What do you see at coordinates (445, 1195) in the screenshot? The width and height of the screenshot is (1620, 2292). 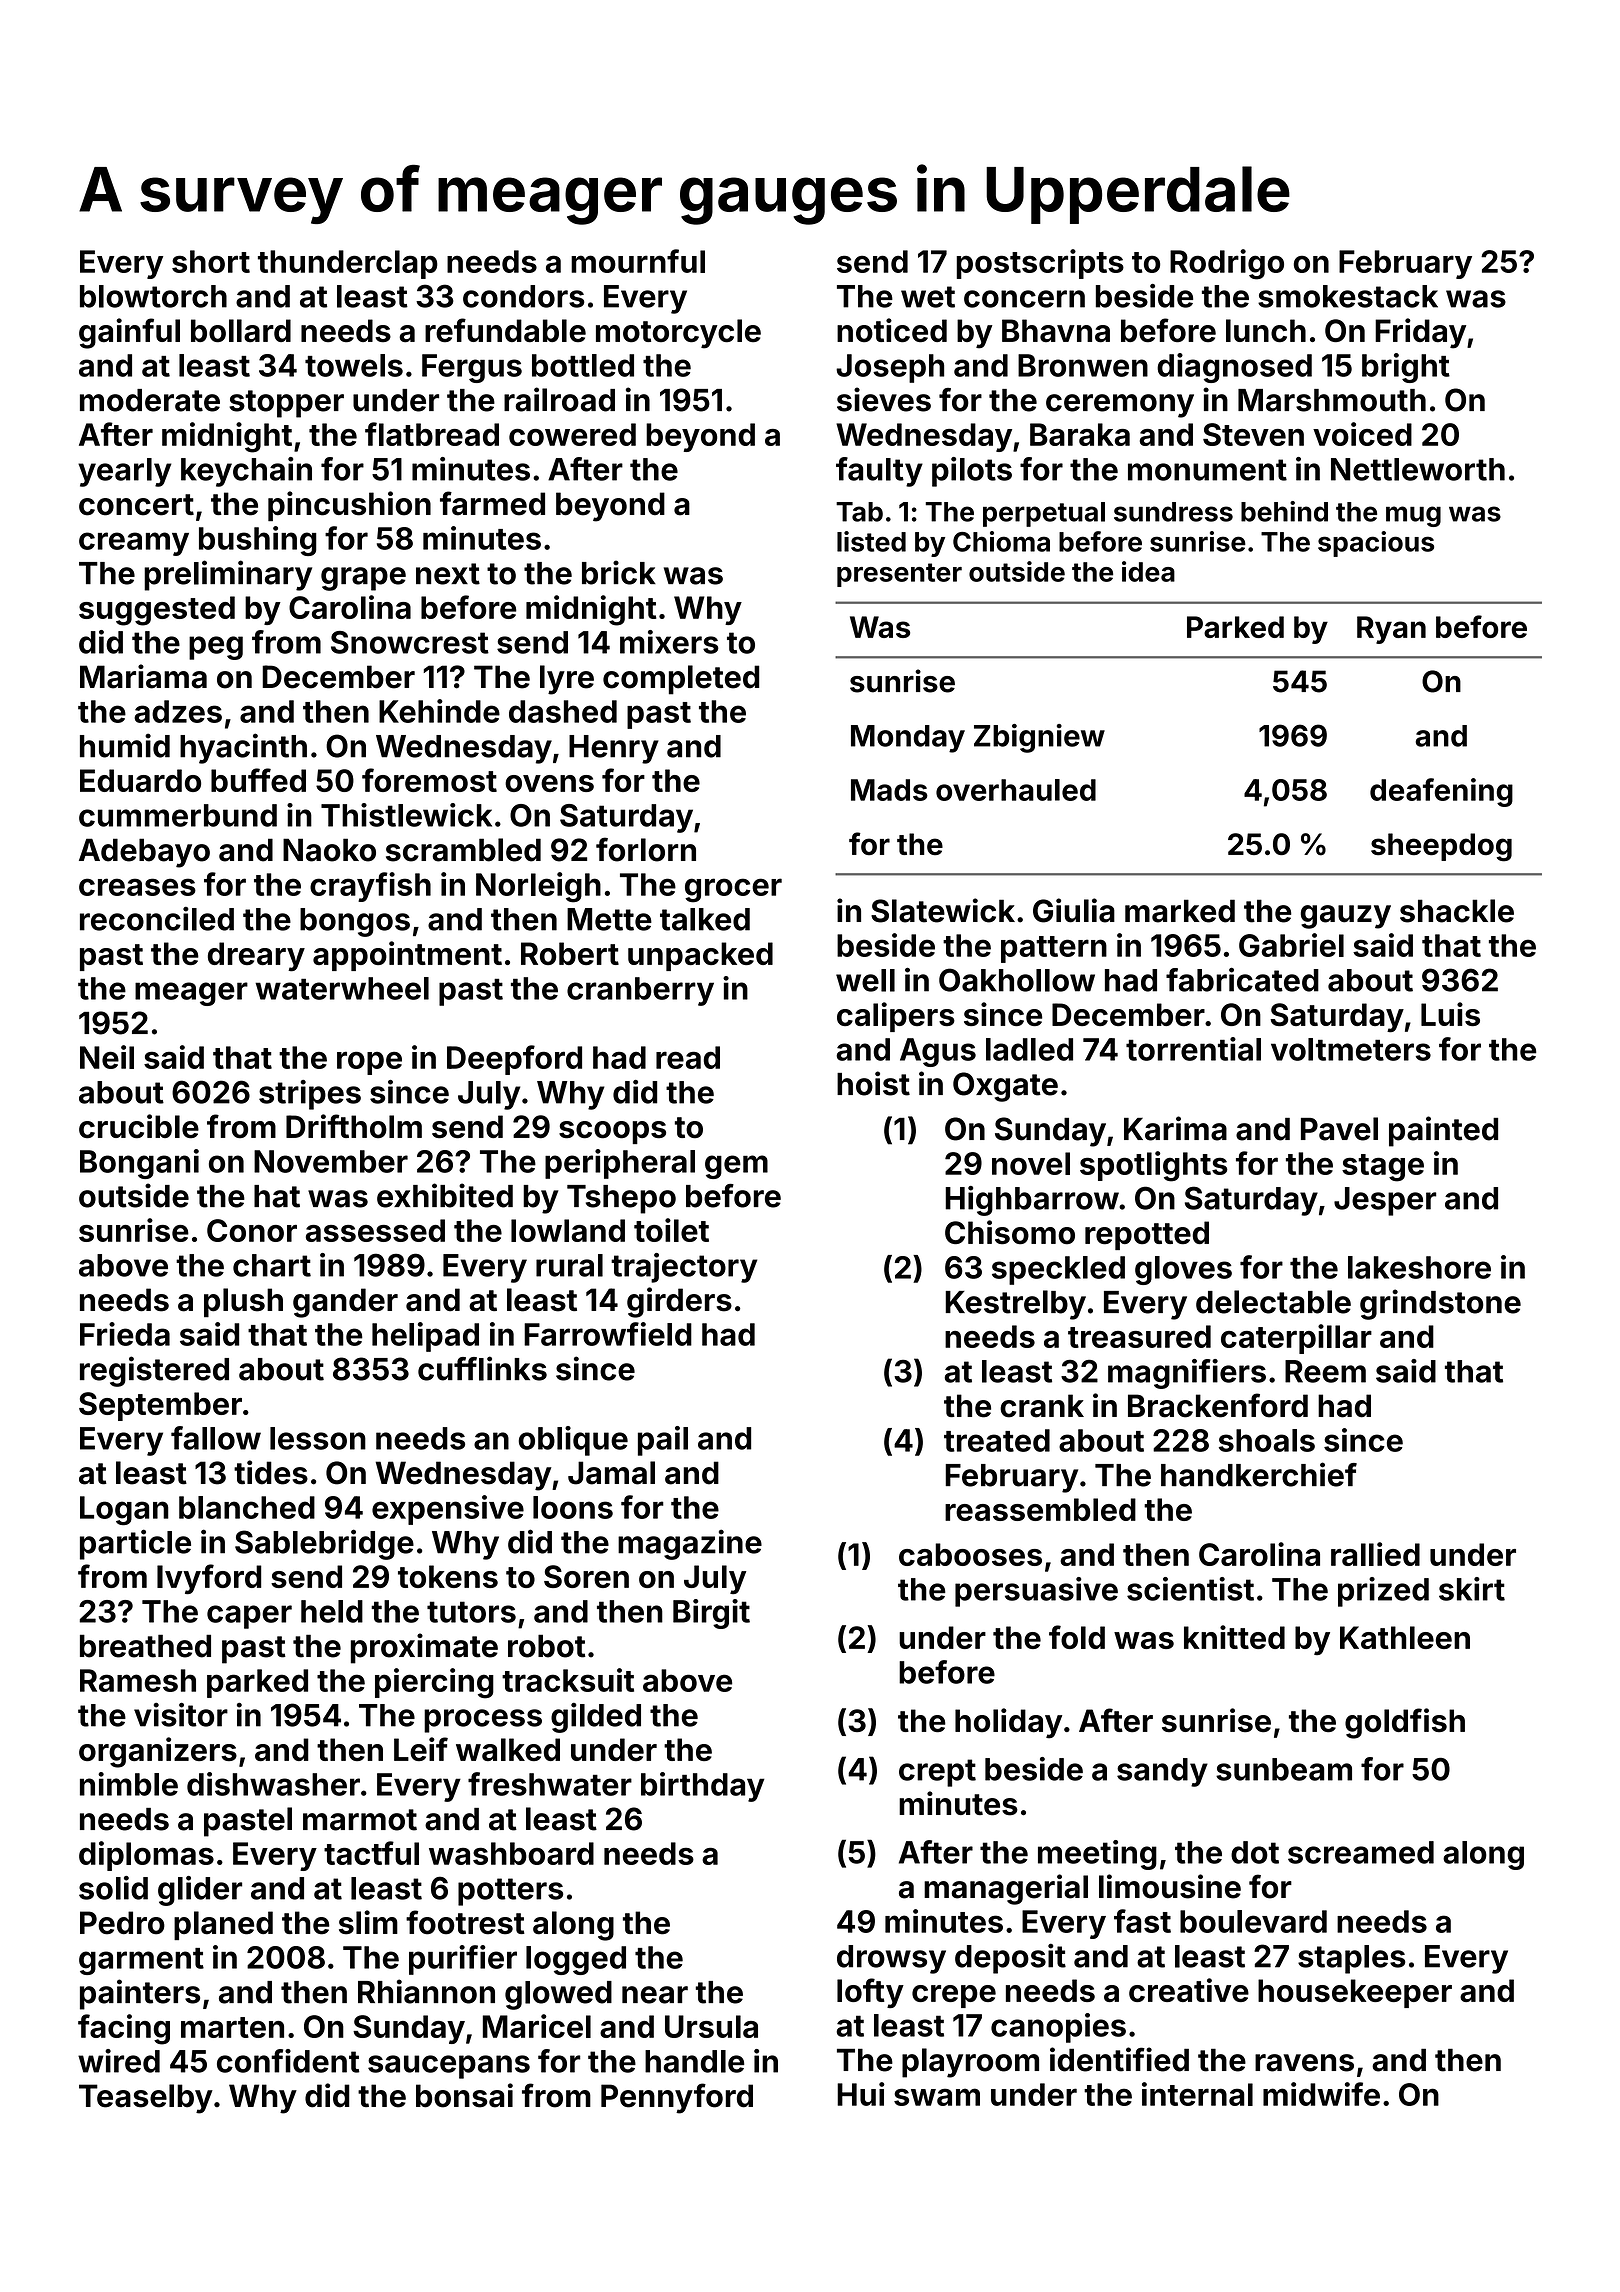 I see `exhibited` at bounding box center [445, 1195].
